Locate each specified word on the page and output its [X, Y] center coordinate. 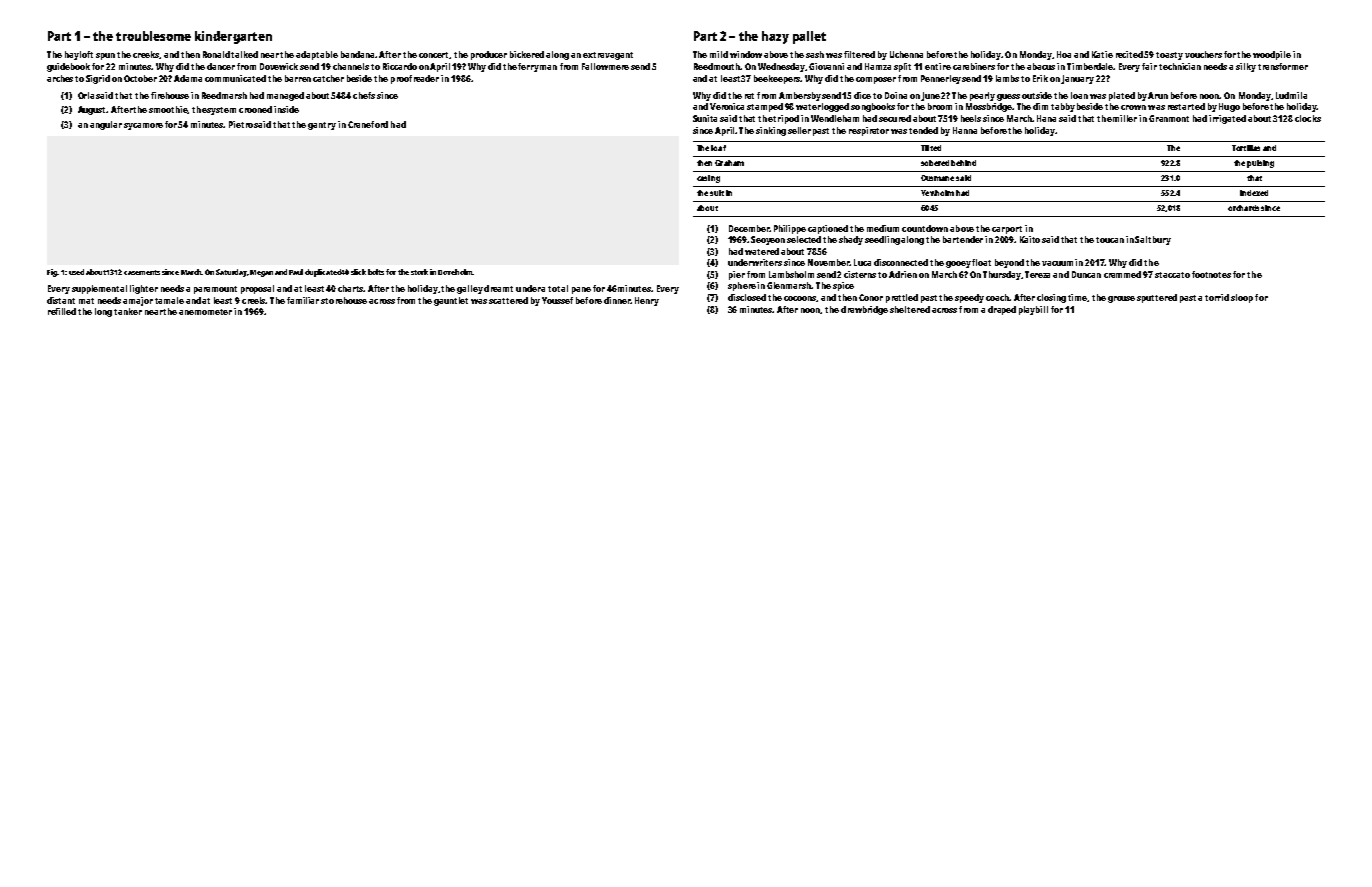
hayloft [79, 55]
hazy [775, 37]
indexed [1254, 193]
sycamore [143, 126]
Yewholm [937, 193]
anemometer [205, 312]
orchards [1243, 208]
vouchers [1203, 54]
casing [708, 179]
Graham [729, 163]
